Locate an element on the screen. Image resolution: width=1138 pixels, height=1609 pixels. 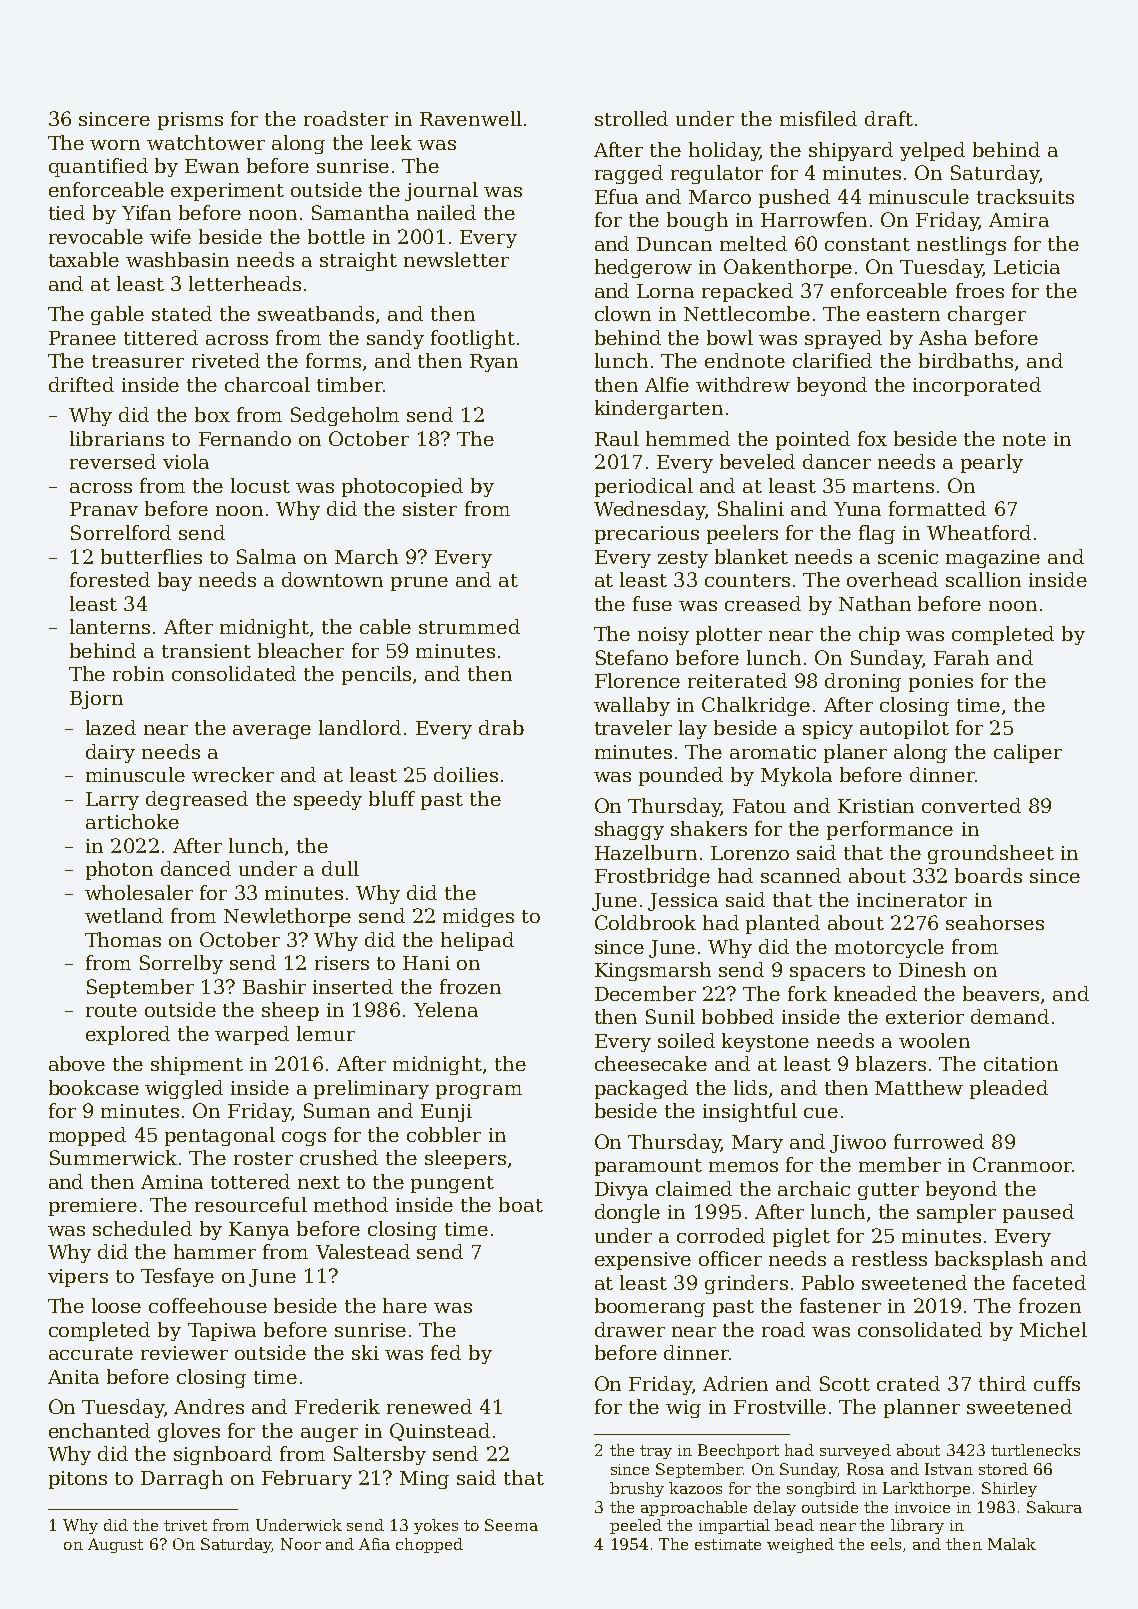
strolled is located at coordinates (631, 118).
